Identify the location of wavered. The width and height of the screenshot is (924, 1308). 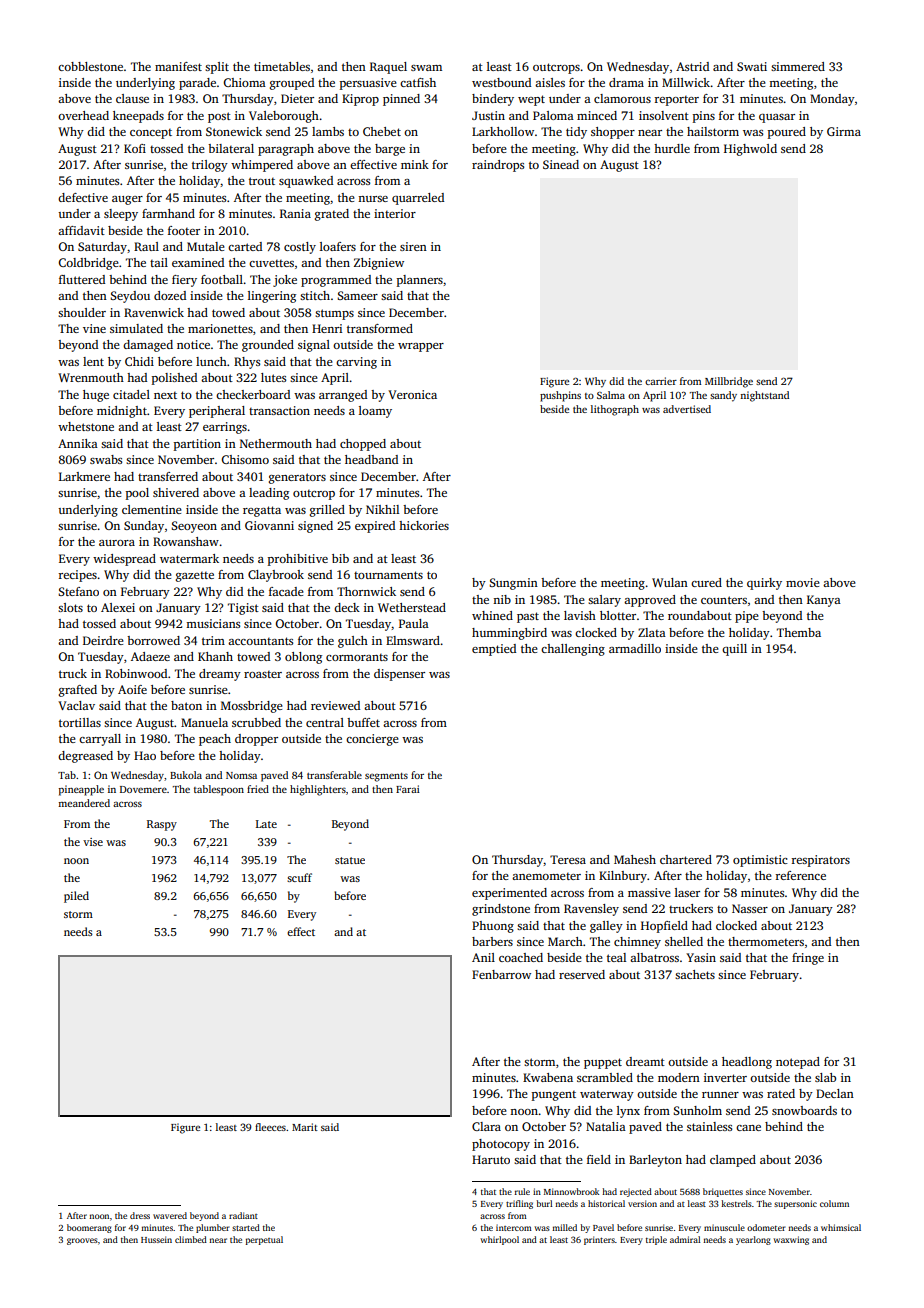
(170, 1215).
